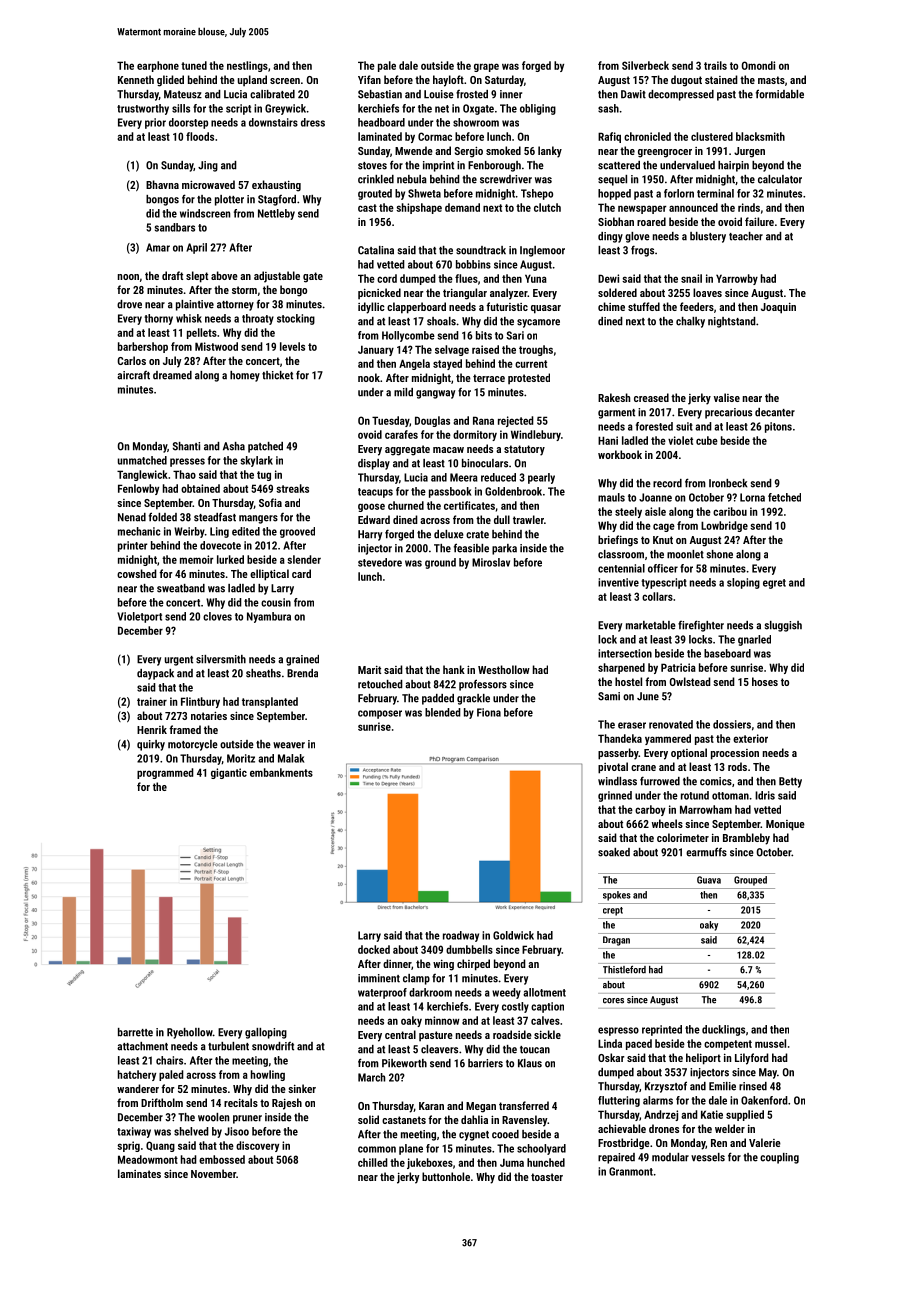 The width and height of the page is (924, 1308). I want to click on earphone, so click(158, 66).
